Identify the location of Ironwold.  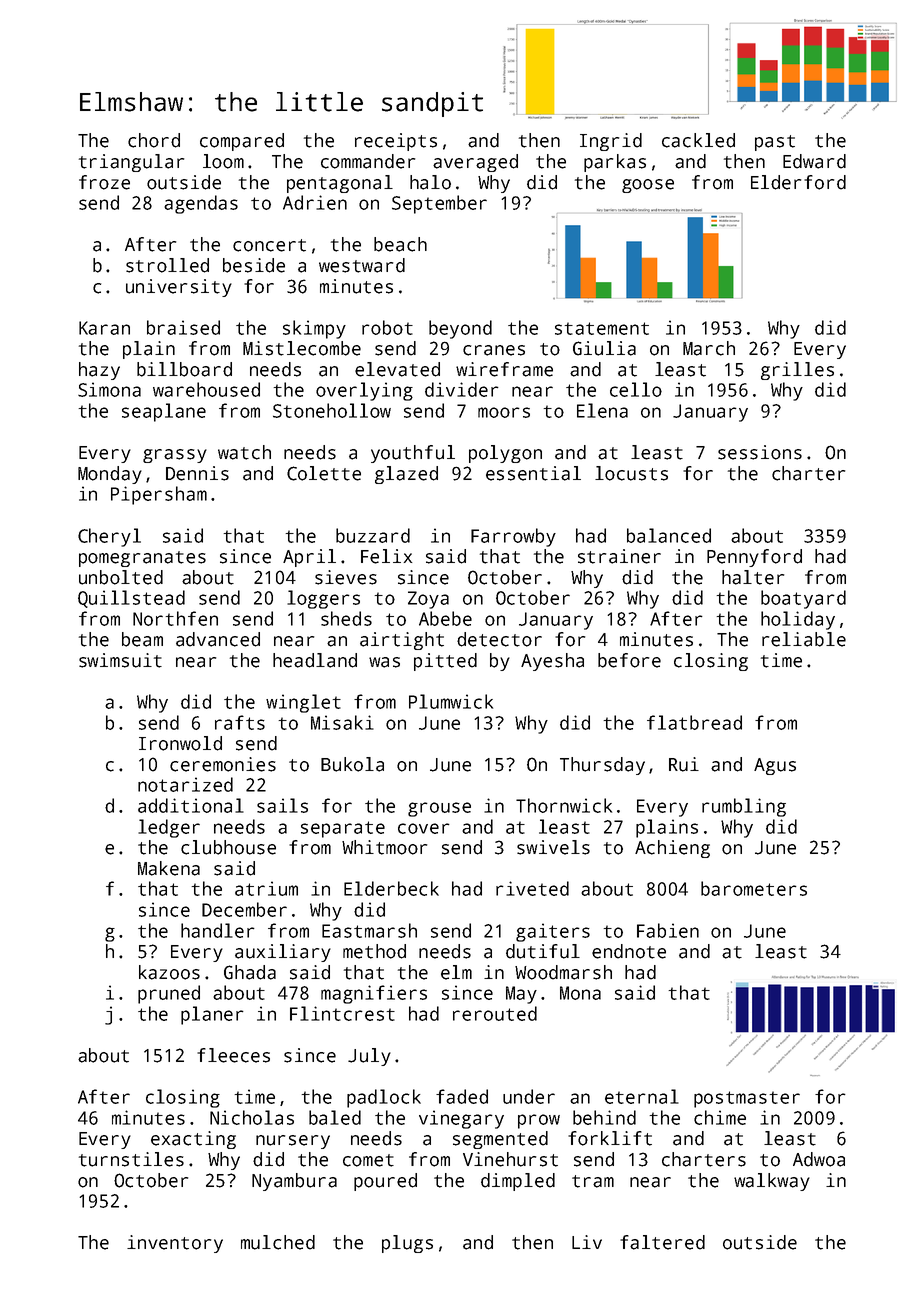
(180, 743).
